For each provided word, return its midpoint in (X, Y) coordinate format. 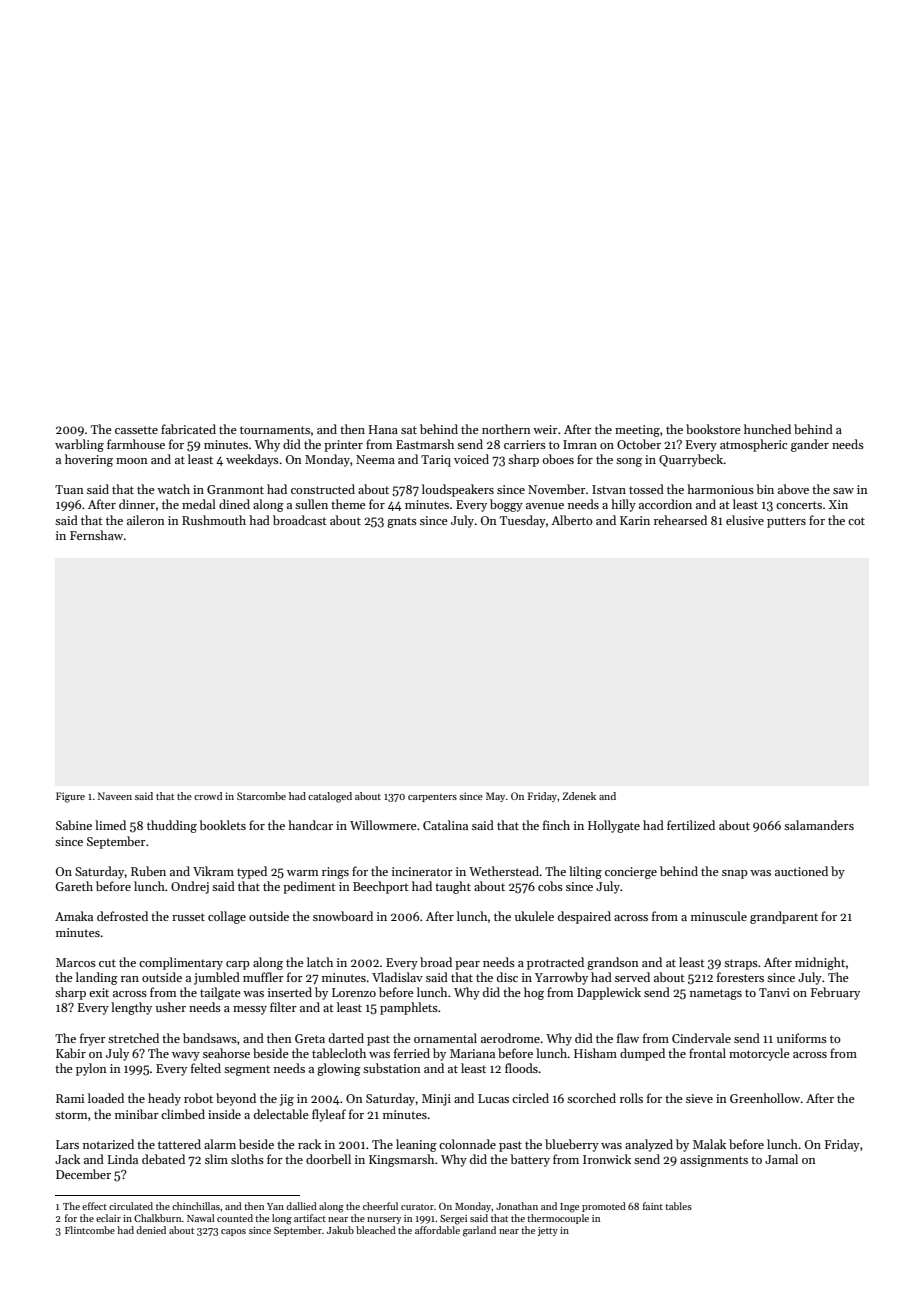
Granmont (235, 489)
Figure (70, 797)
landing (97, 978)
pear (467, 965)
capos (233, 1232)
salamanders (819, 825)
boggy (506, 505)
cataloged (330, 797)
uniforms (802, 1038)
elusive (745, 520)
